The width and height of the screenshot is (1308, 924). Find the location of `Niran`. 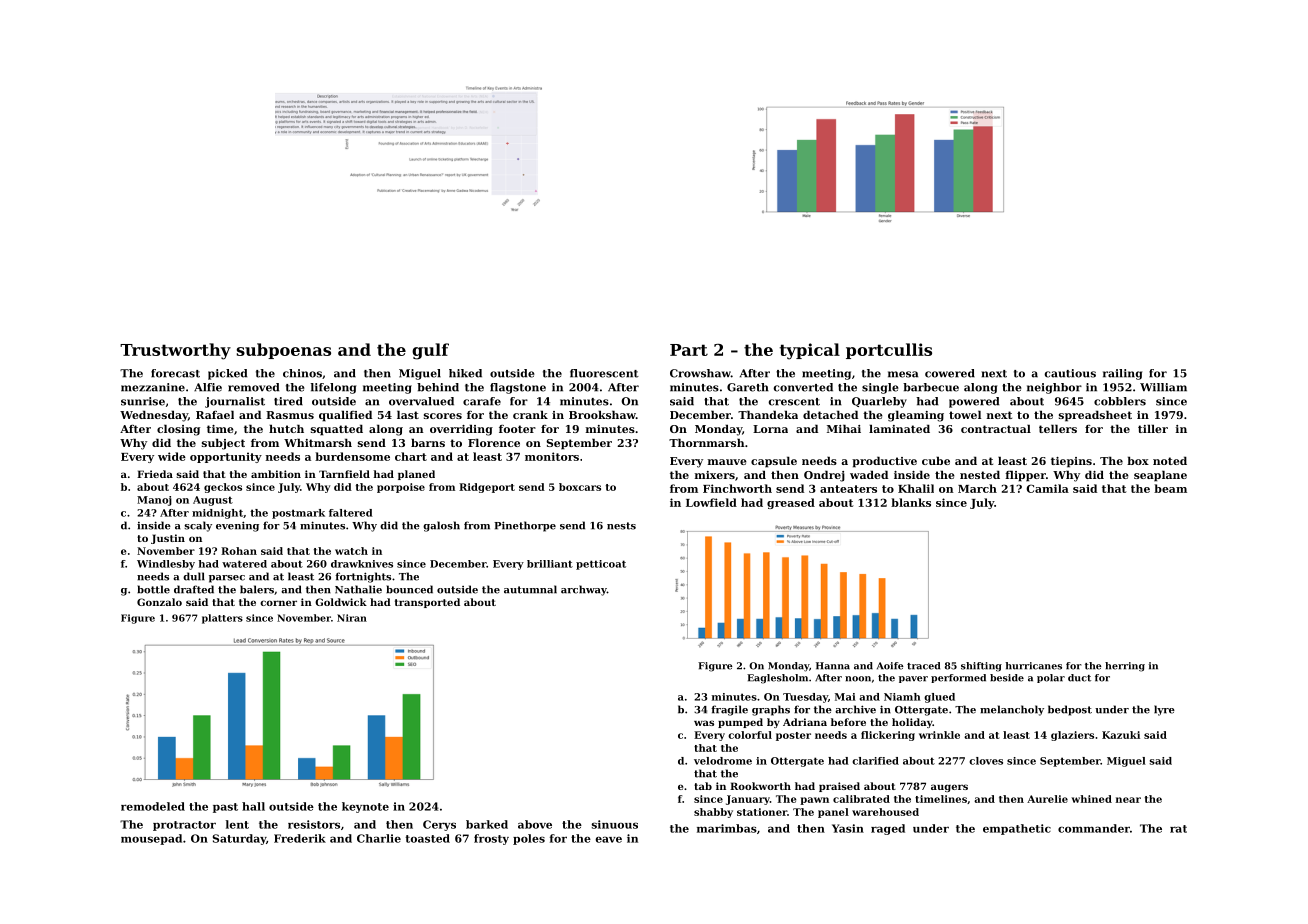

Niran is located at coordinates (352, 618).
